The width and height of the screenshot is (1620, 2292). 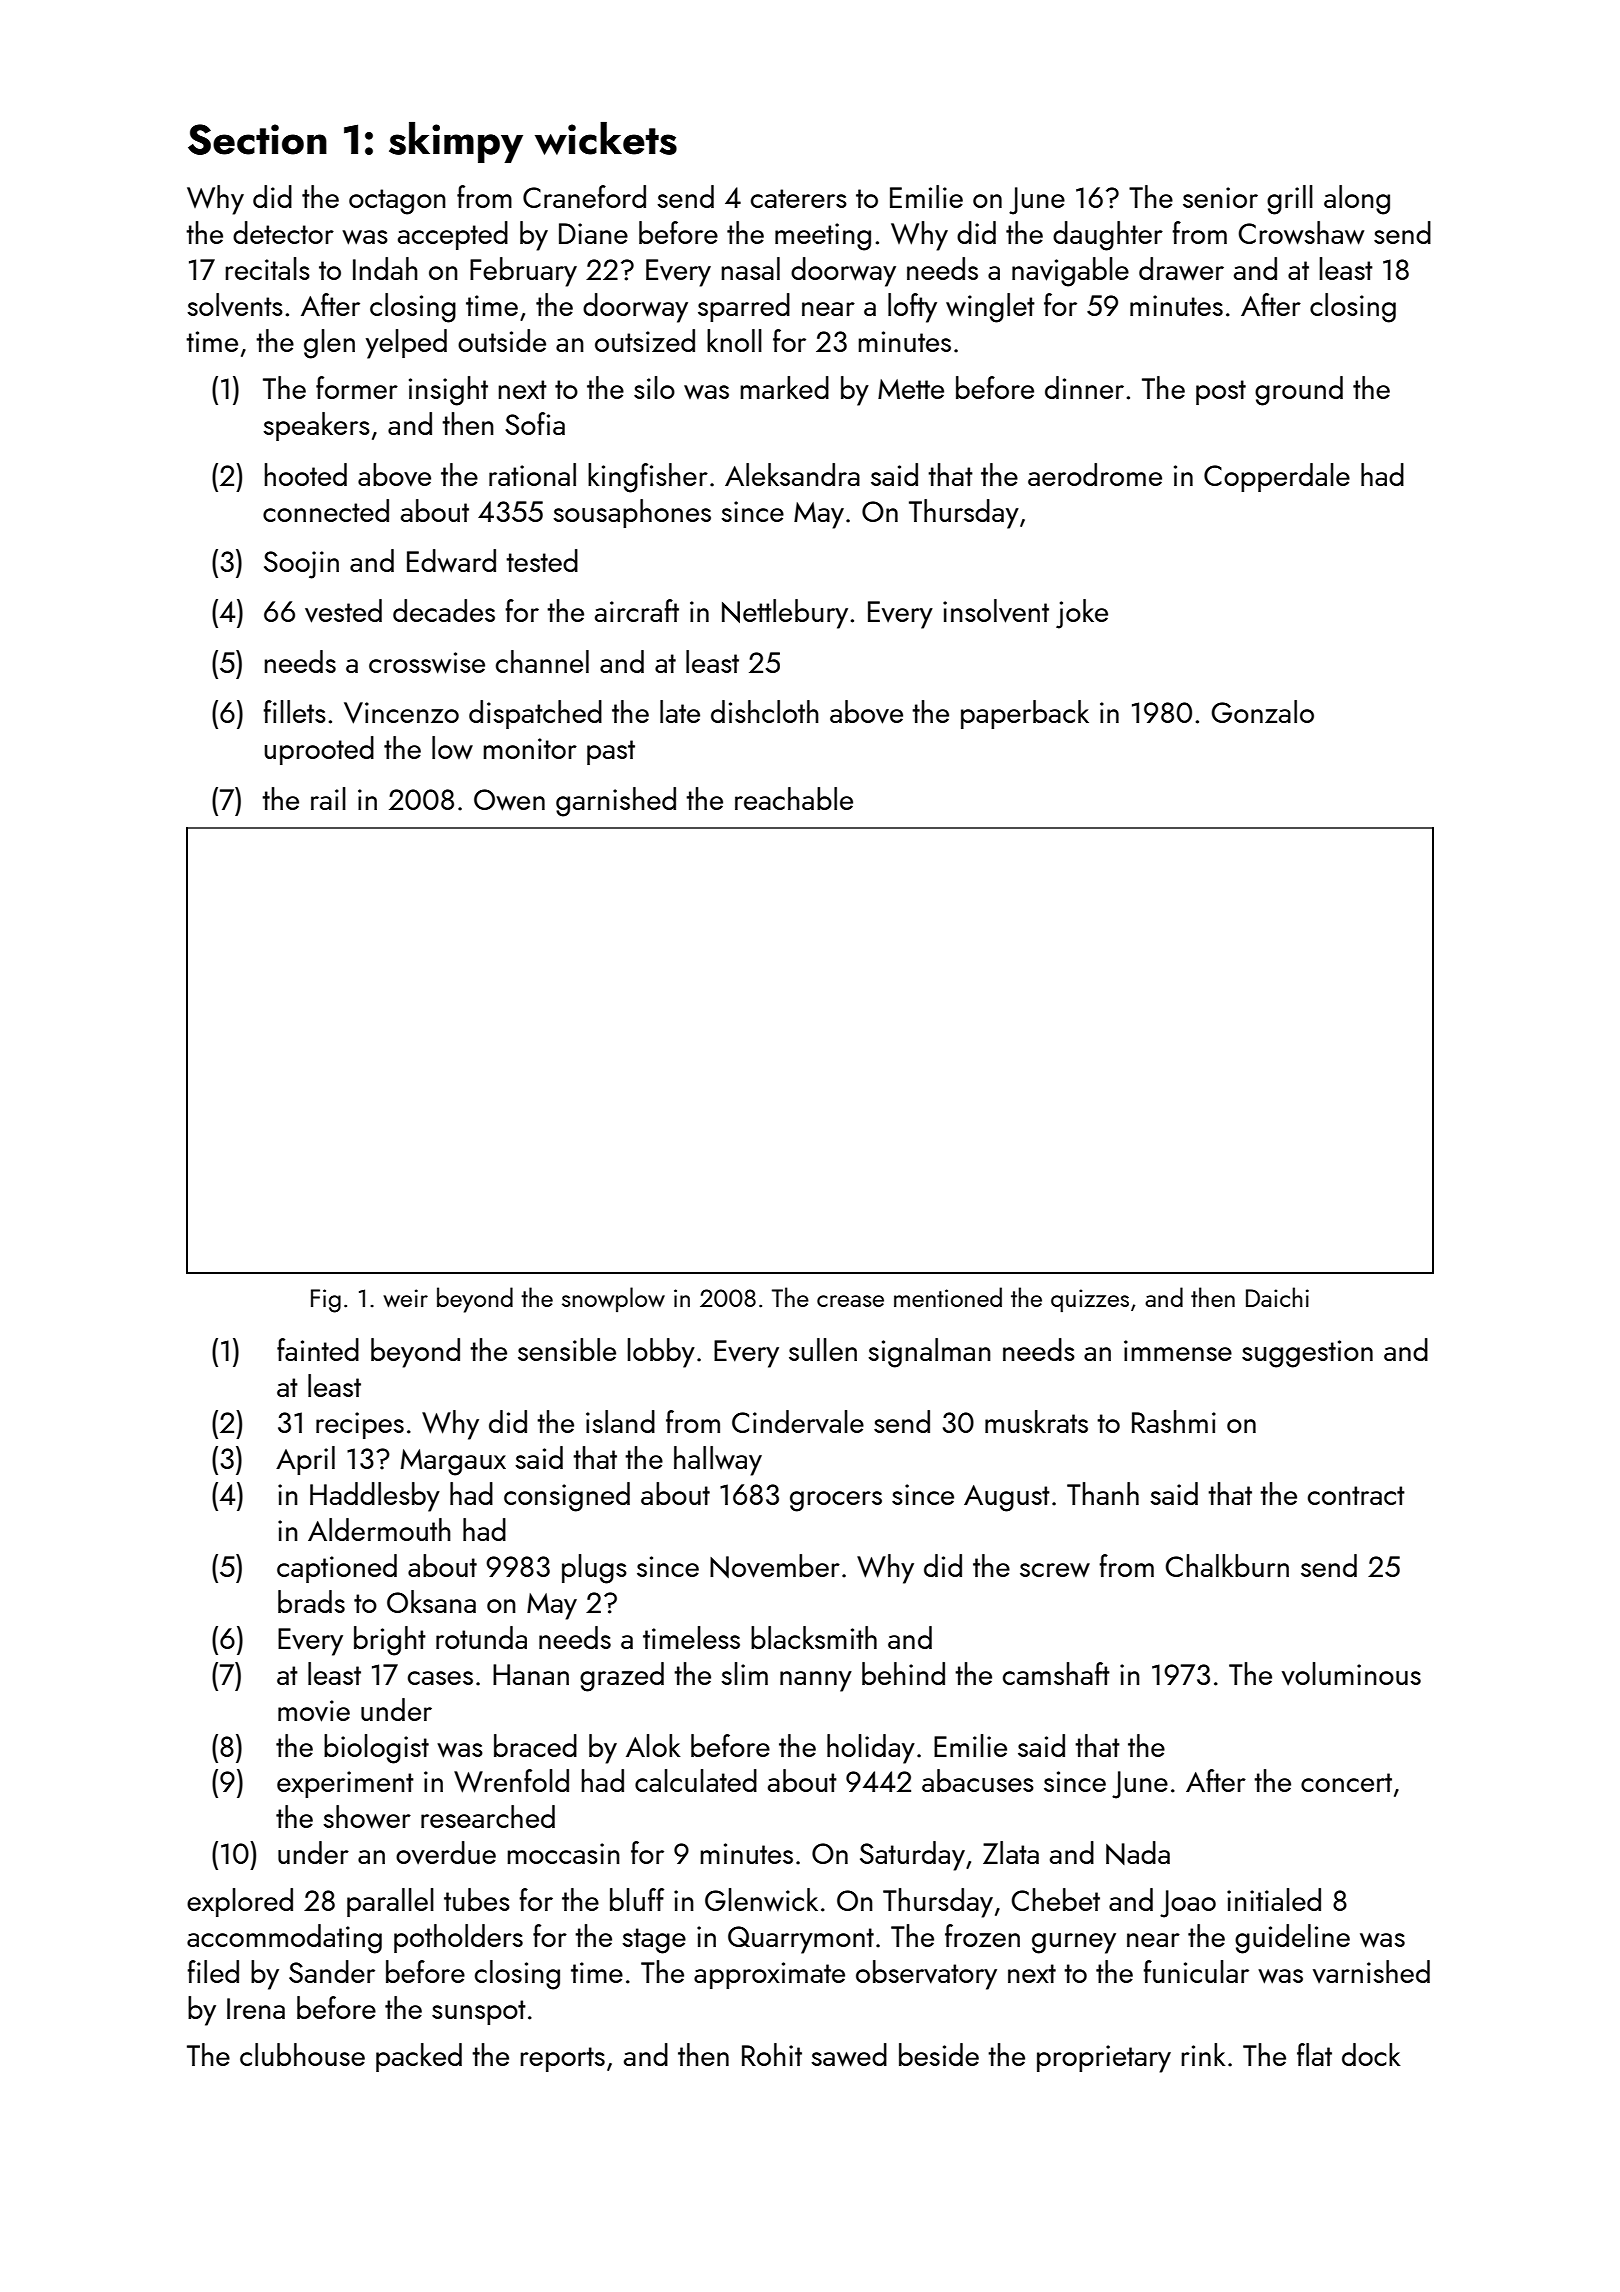 I want to click on lobby, so click(x=661, y=1353).
